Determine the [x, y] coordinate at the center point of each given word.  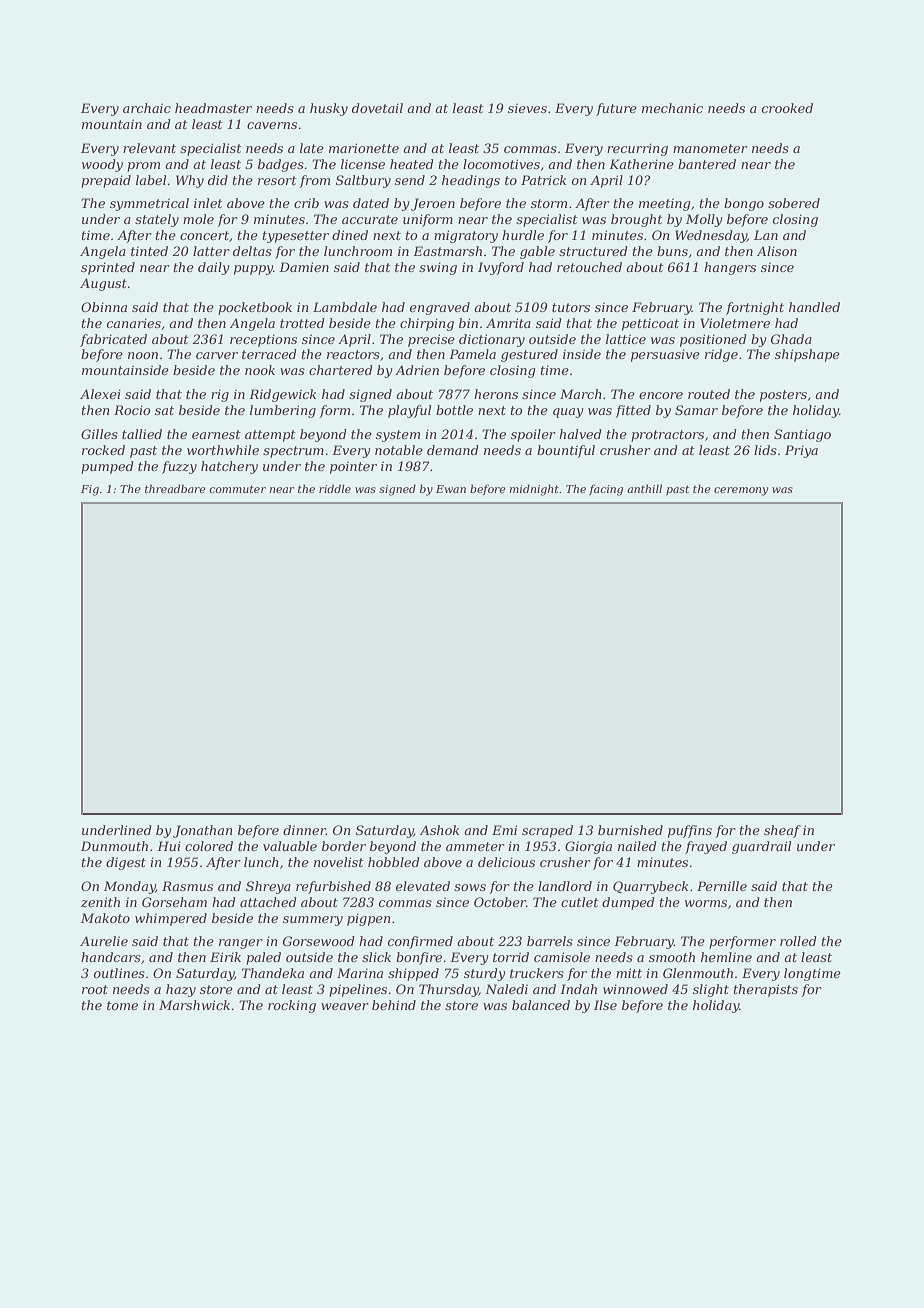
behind [394, 1005]
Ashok [439, 830]
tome [122, 1005]
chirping [427, 324]
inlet [208, 203]
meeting [664, 204]
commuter [237, 489]
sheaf [782, 831]
